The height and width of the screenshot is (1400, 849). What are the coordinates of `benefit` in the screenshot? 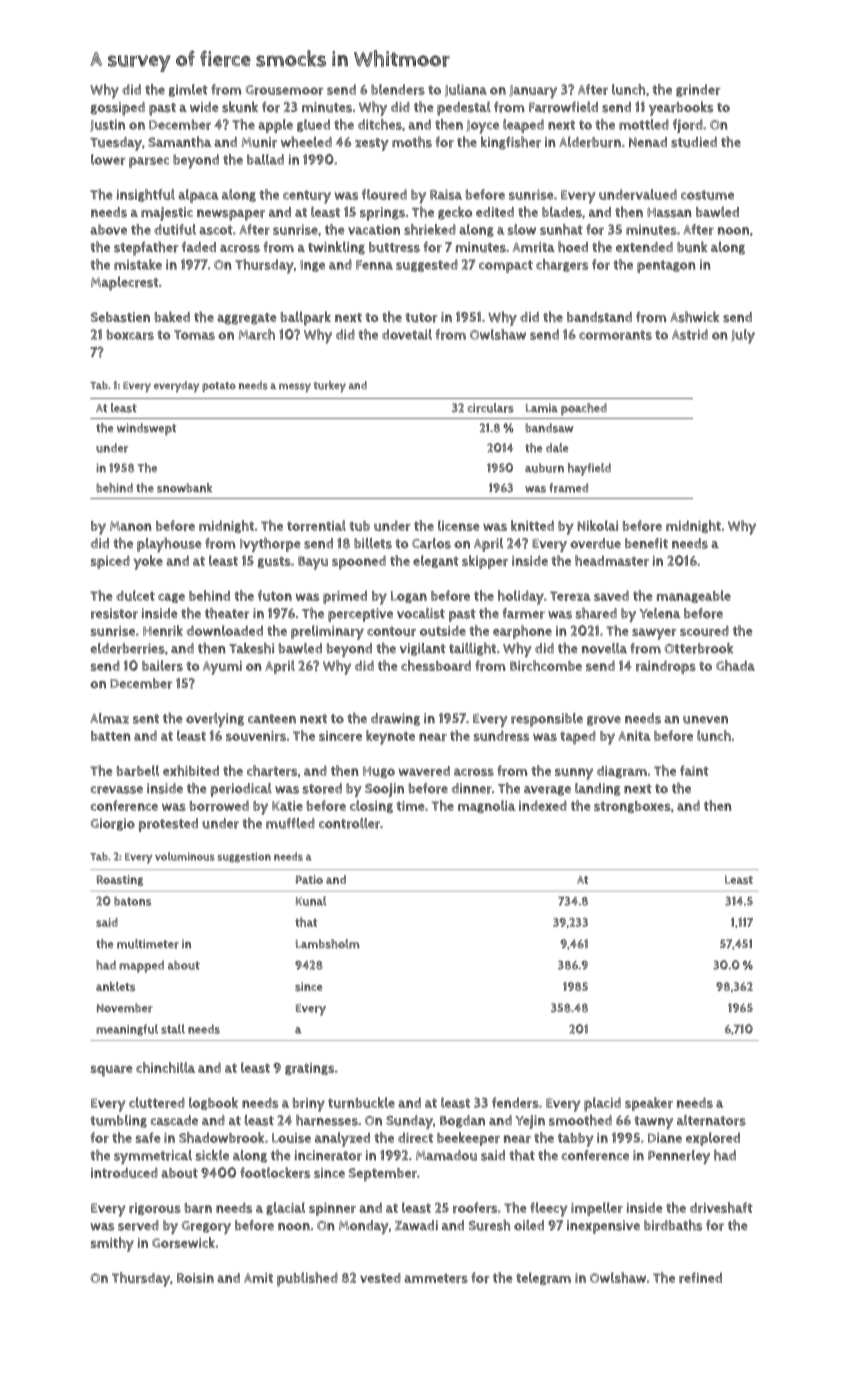 It's located at (646, 543).
